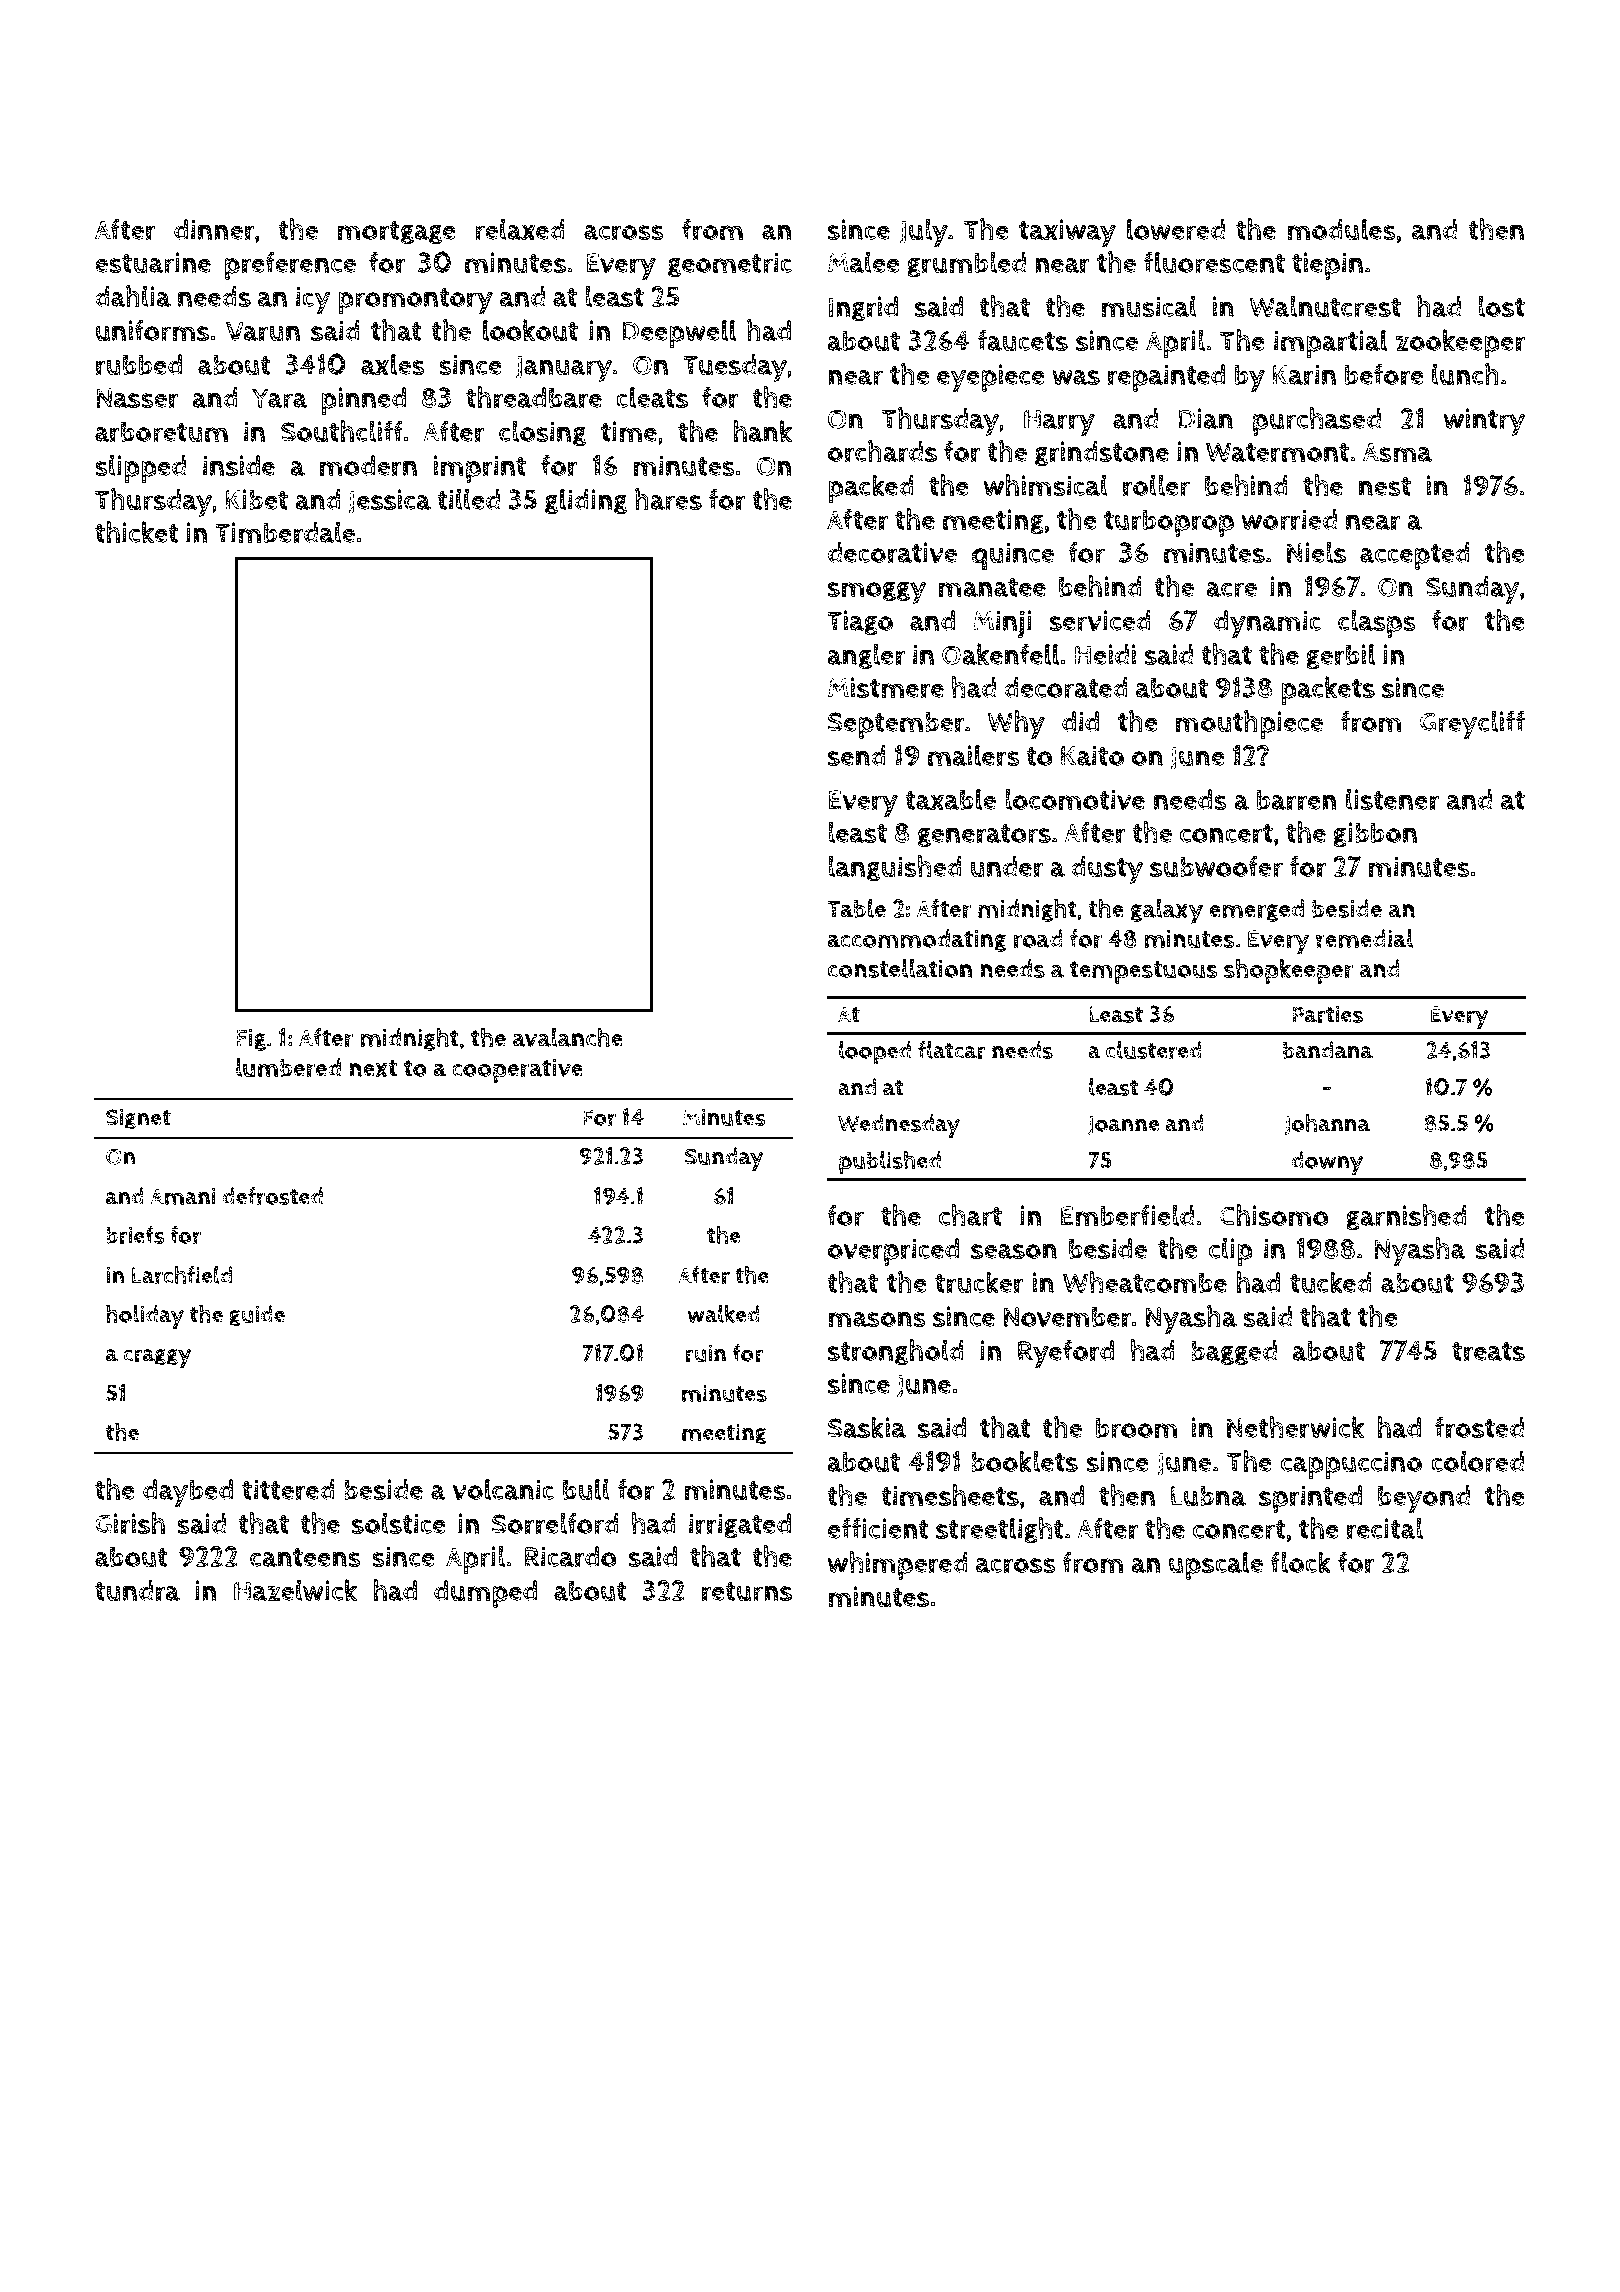 This document has height=2292, width=1620. Describe the element at coordinates (568, 1037) in the document. I see `avalanche` at that location.
